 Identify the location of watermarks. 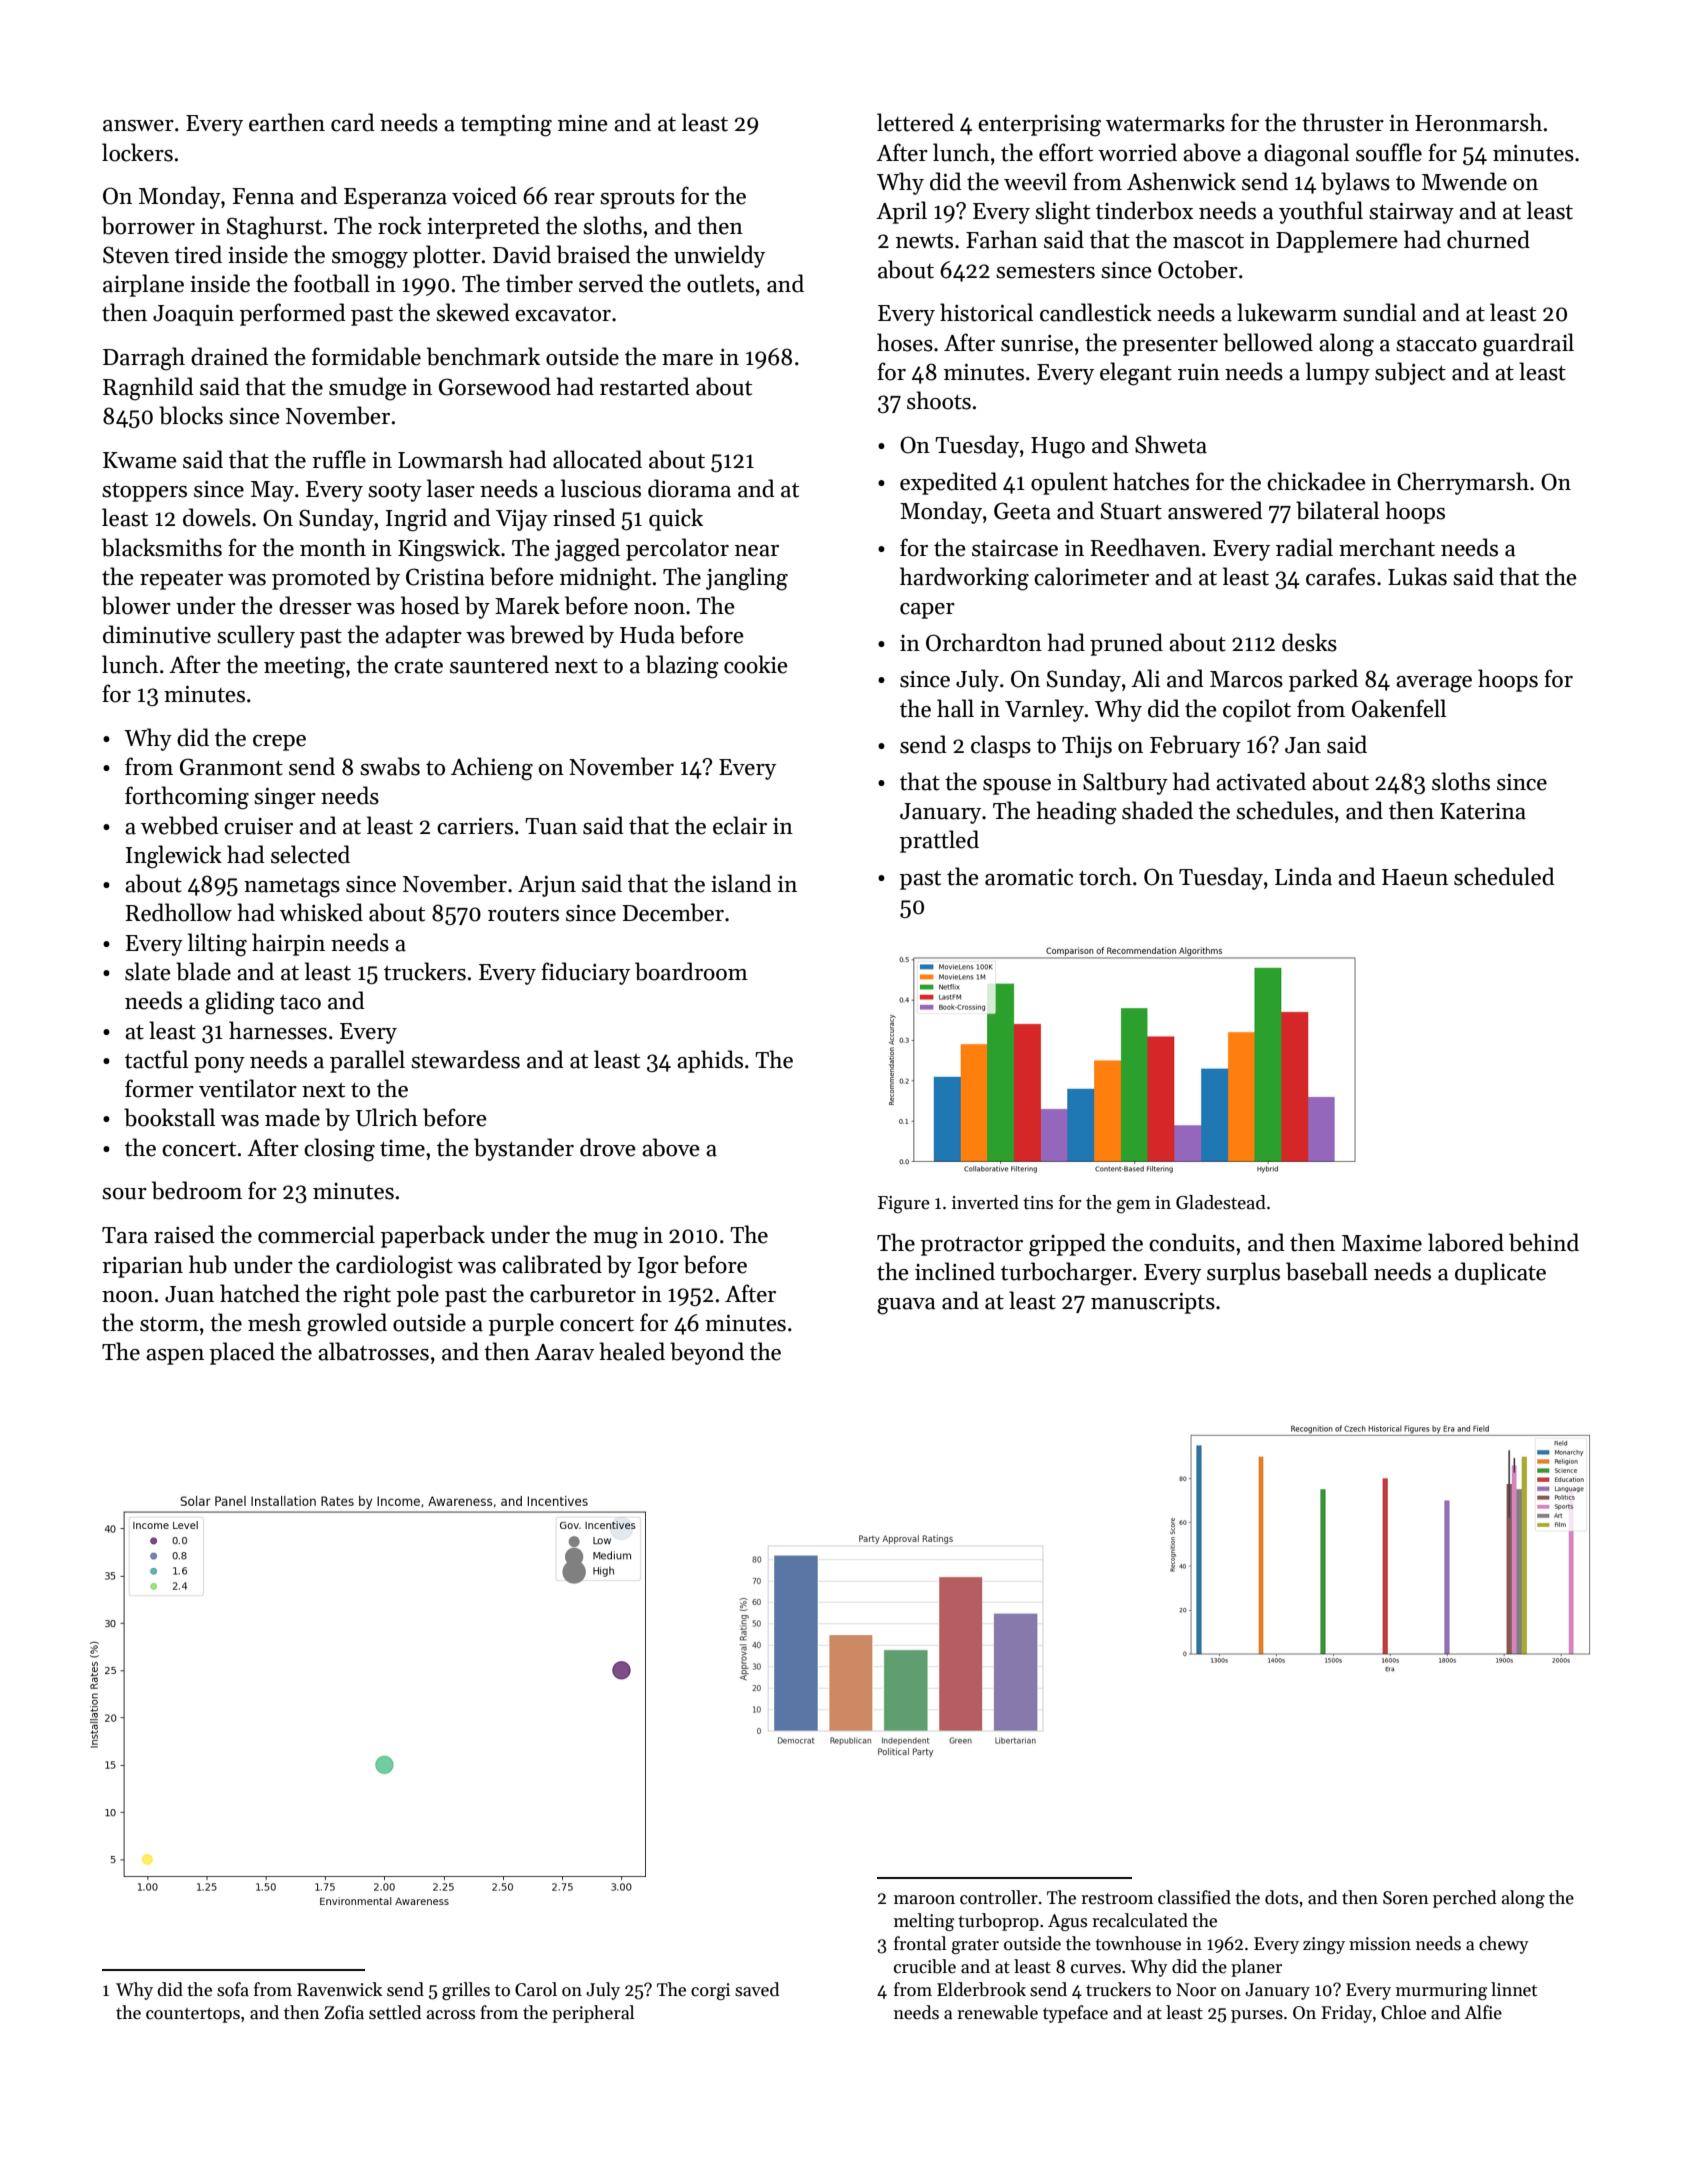
(1165, 122).
